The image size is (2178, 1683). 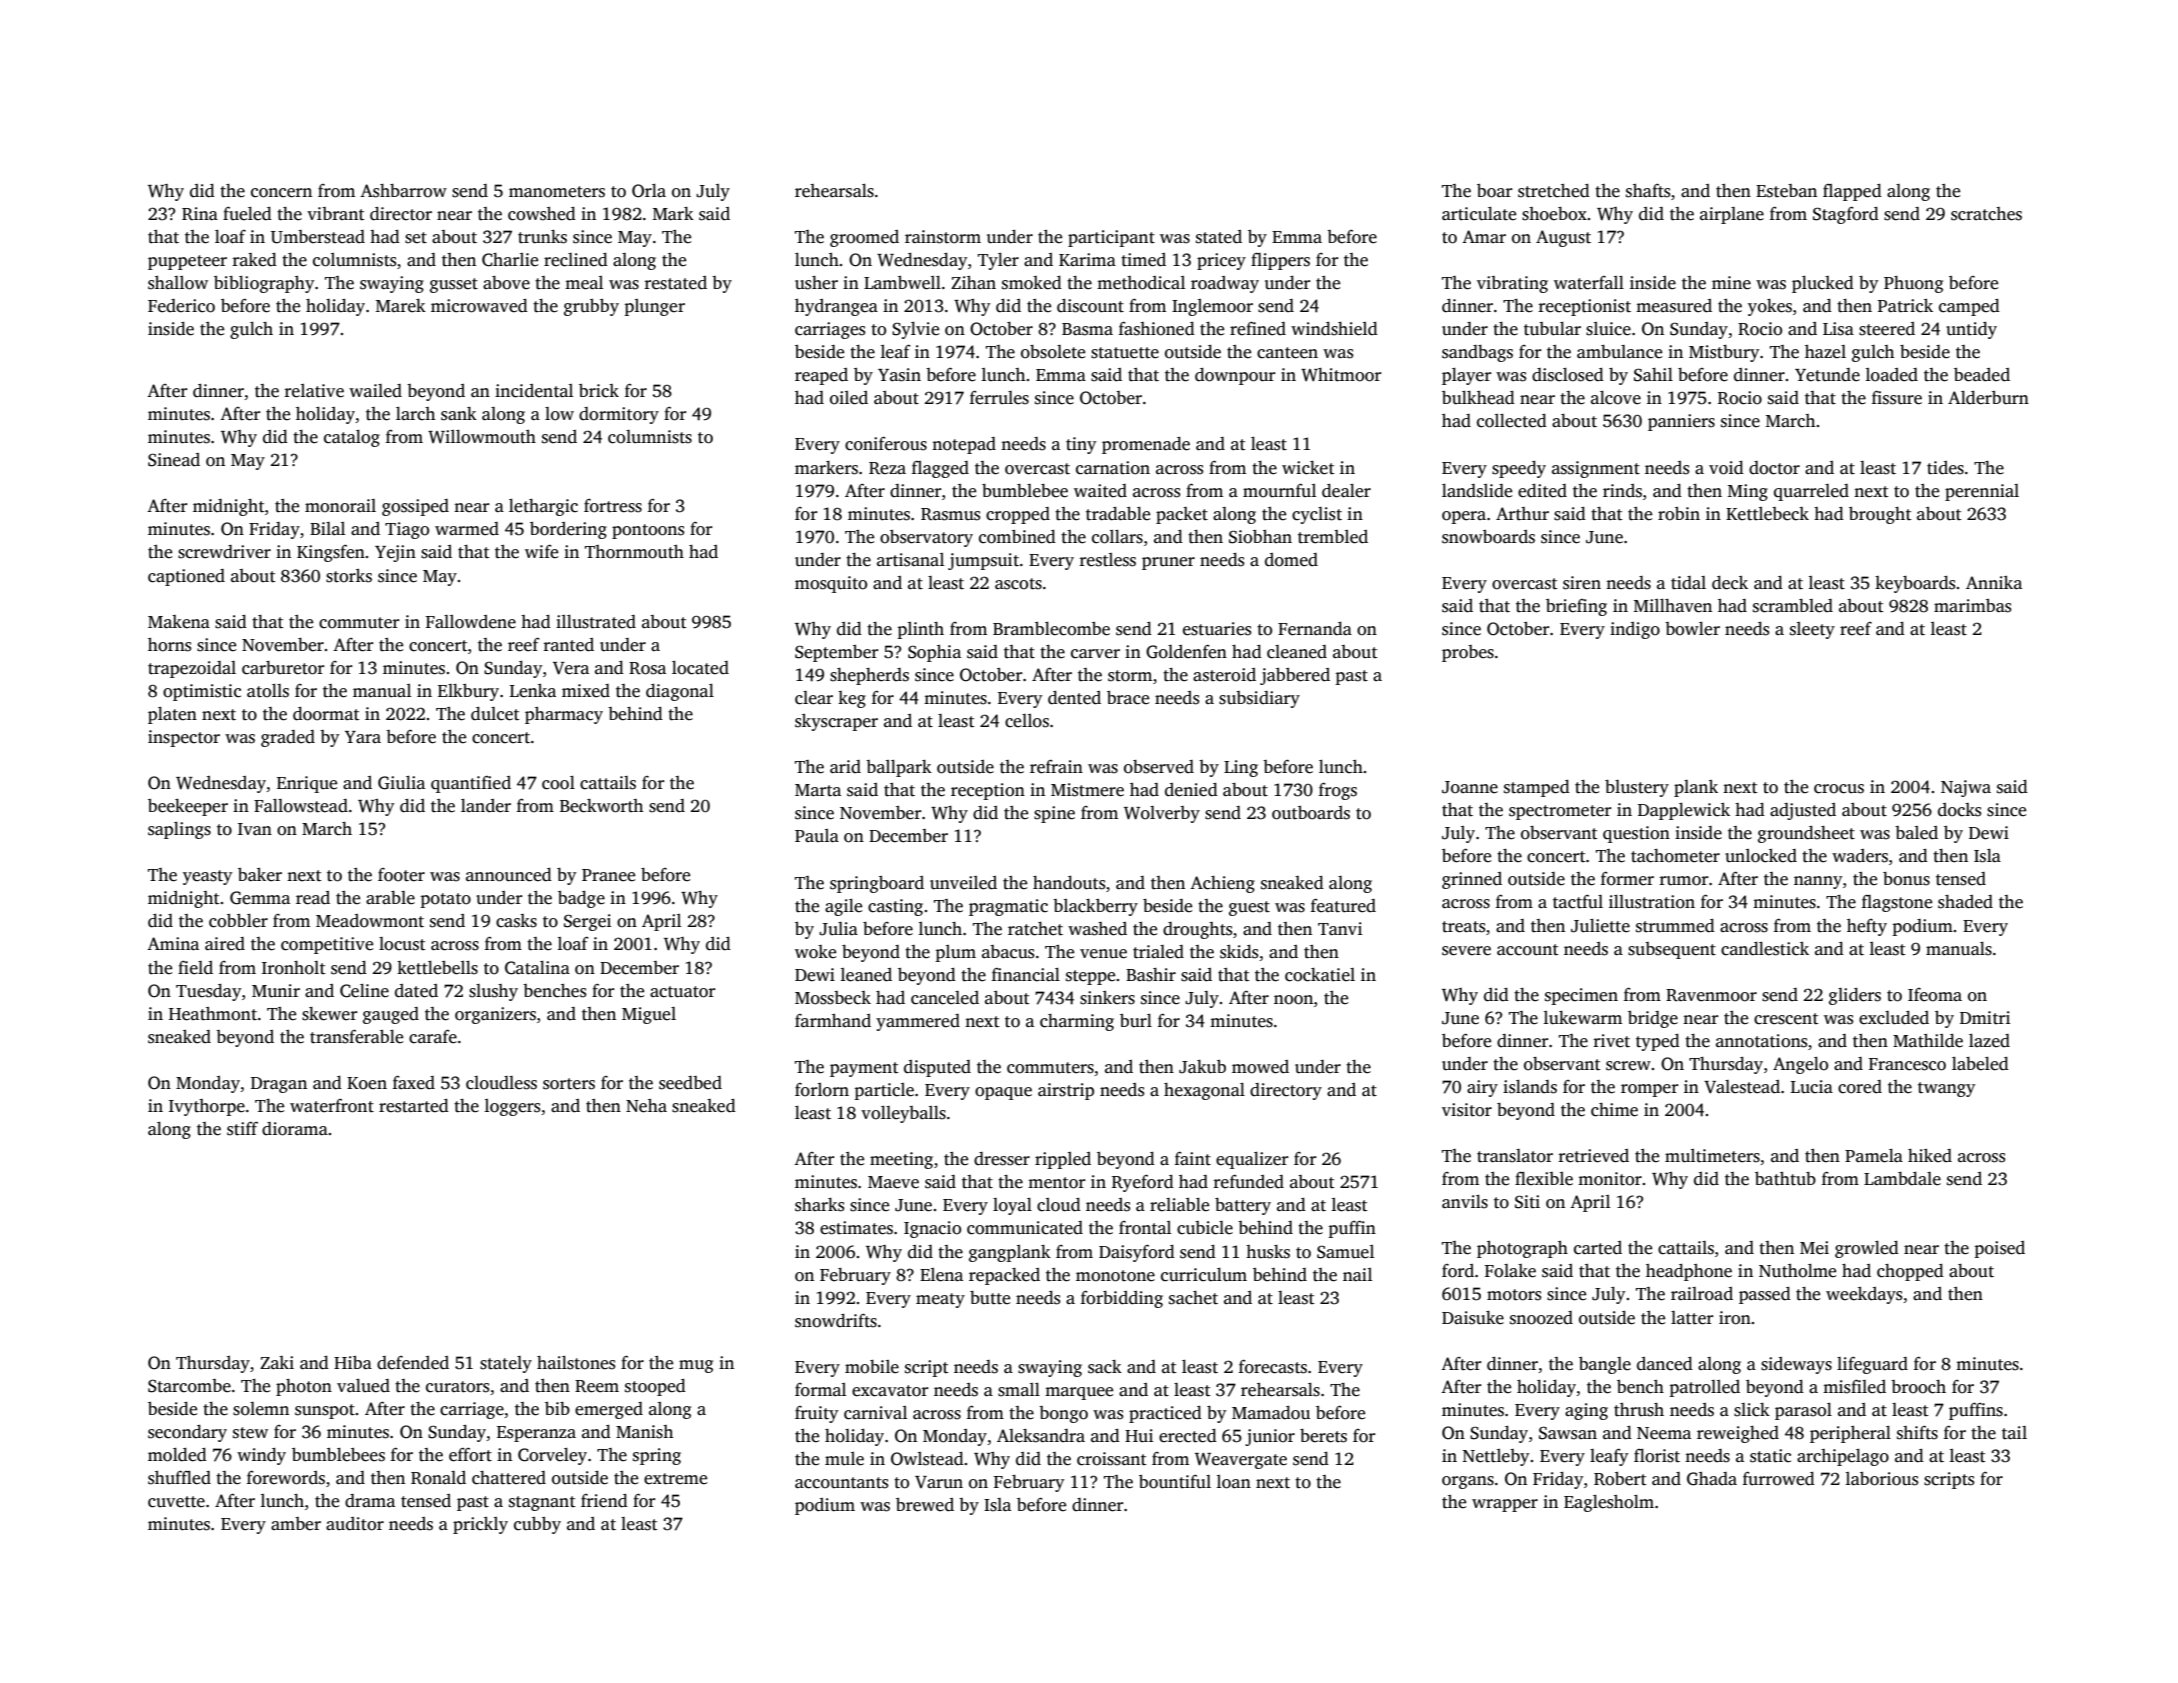 I want to click on Rina, so click(x=200, y=213).
